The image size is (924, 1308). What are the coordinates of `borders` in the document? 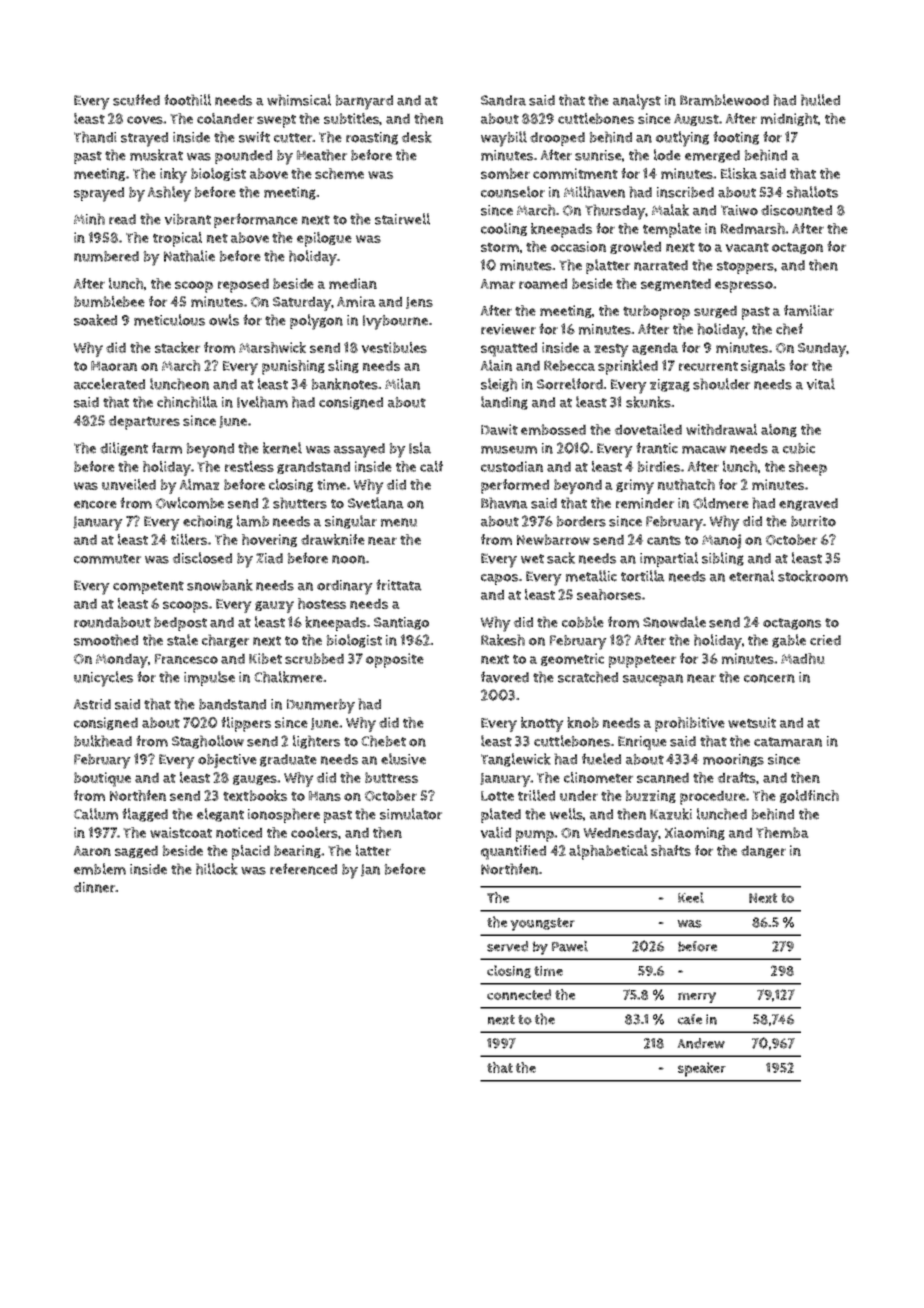 It's located at (581, 521).
